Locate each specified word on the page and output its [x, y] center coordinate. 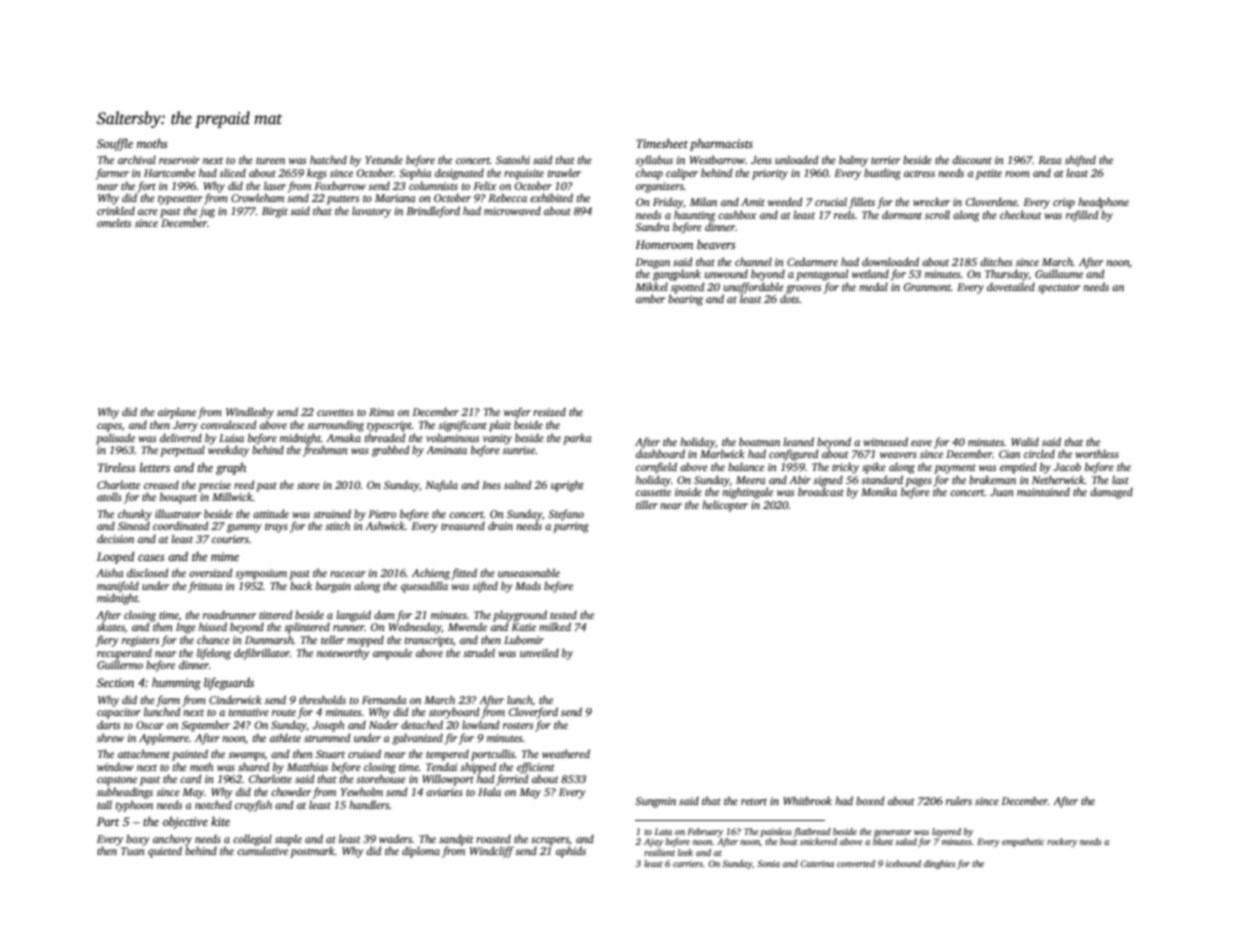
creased [161, 484]
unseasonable [529, 572]
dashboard [660, 453]
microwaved [512, 210]
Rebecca [507, 197]
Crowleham [257, 197]
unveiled [539, 652]
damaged [1111, 493]
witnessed [886, 441]
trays [276, 528]
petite [989, 174]
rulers [959, 800]
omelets [114, 222]
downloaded [890, 261]
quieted [165, 852]
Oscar [150, 725]
